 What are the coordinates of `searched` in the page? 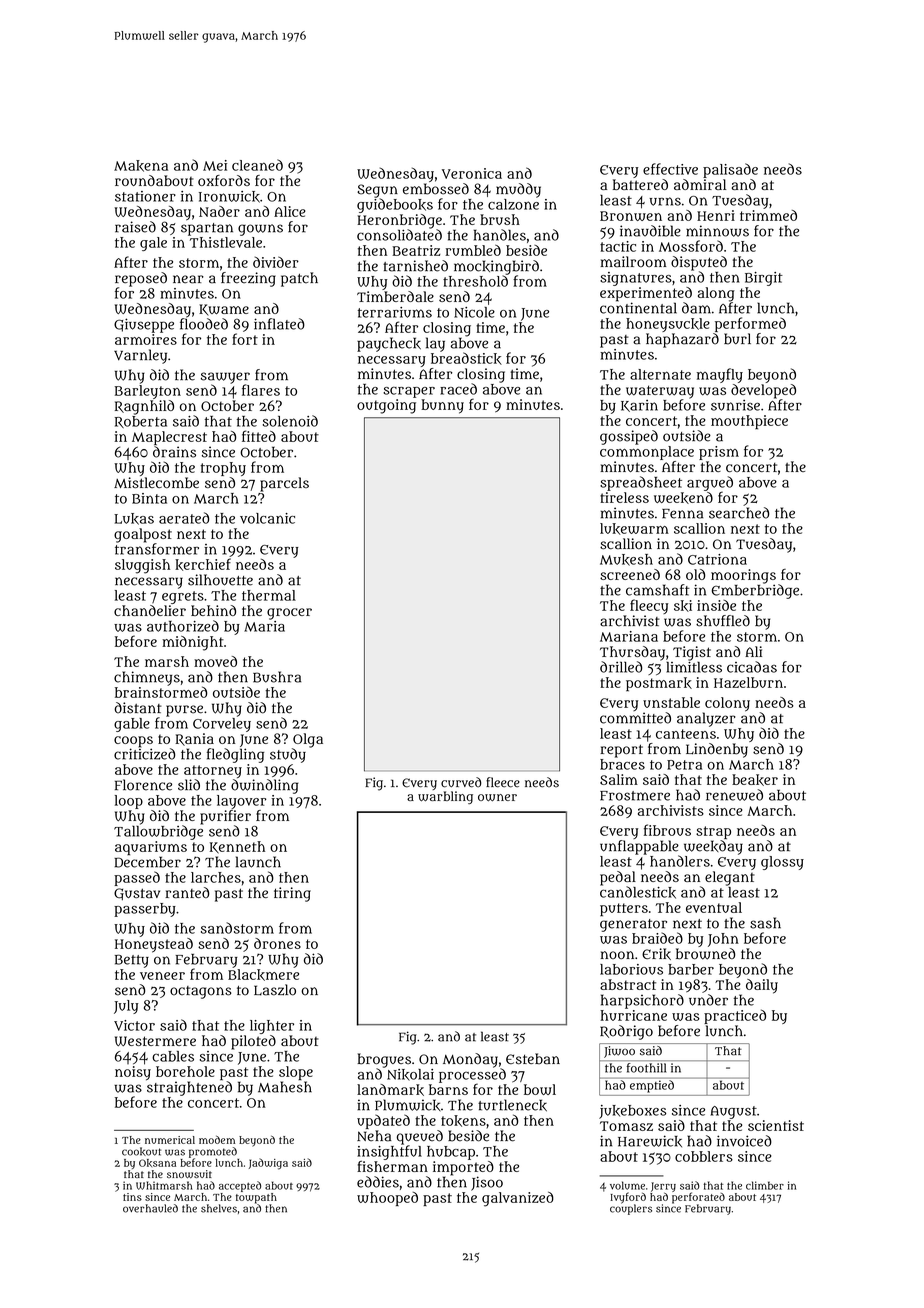 It's located at (739, 513).
